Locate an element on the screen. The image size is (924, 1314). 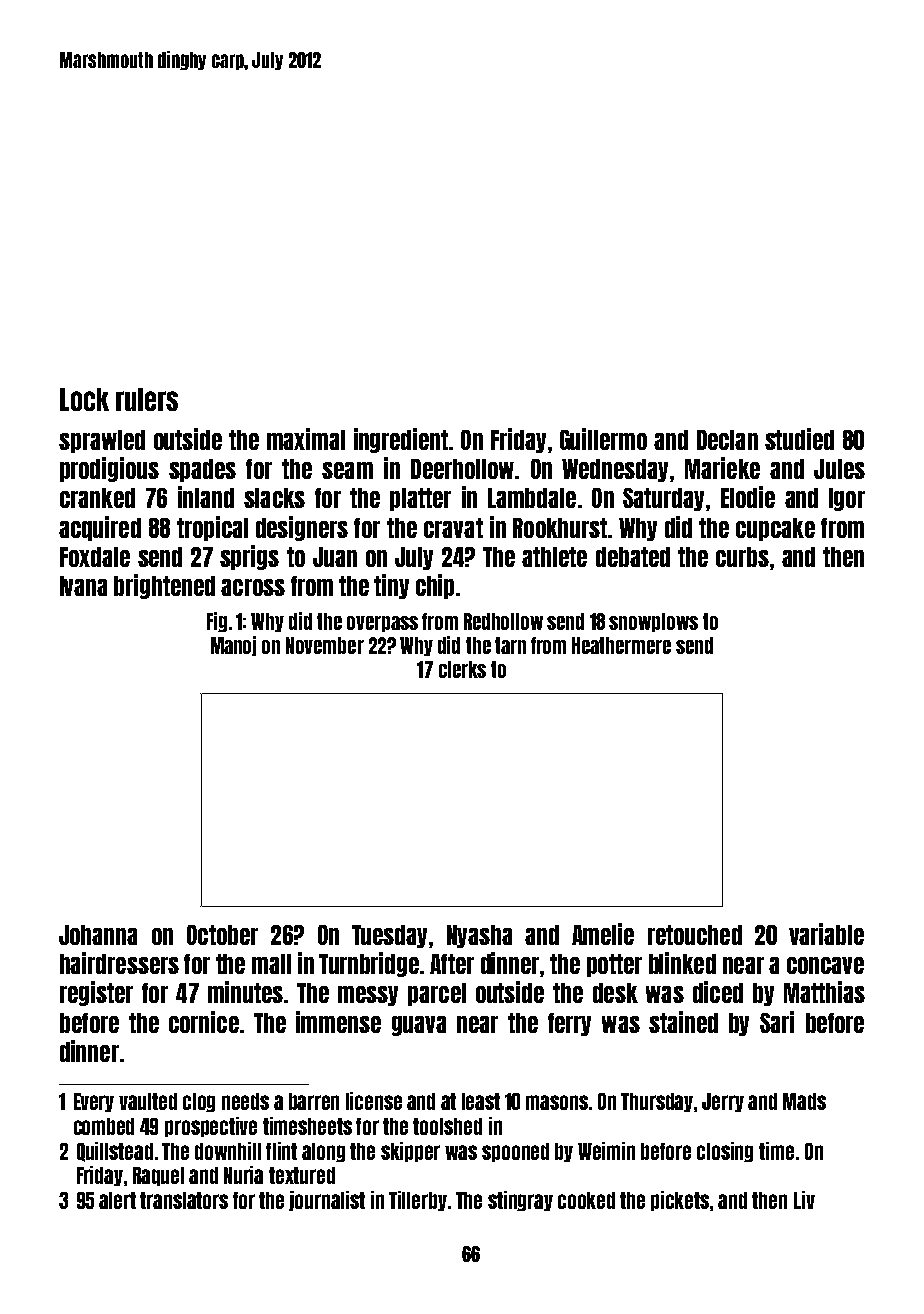
Matthias is located at coordinates (824, 992).
